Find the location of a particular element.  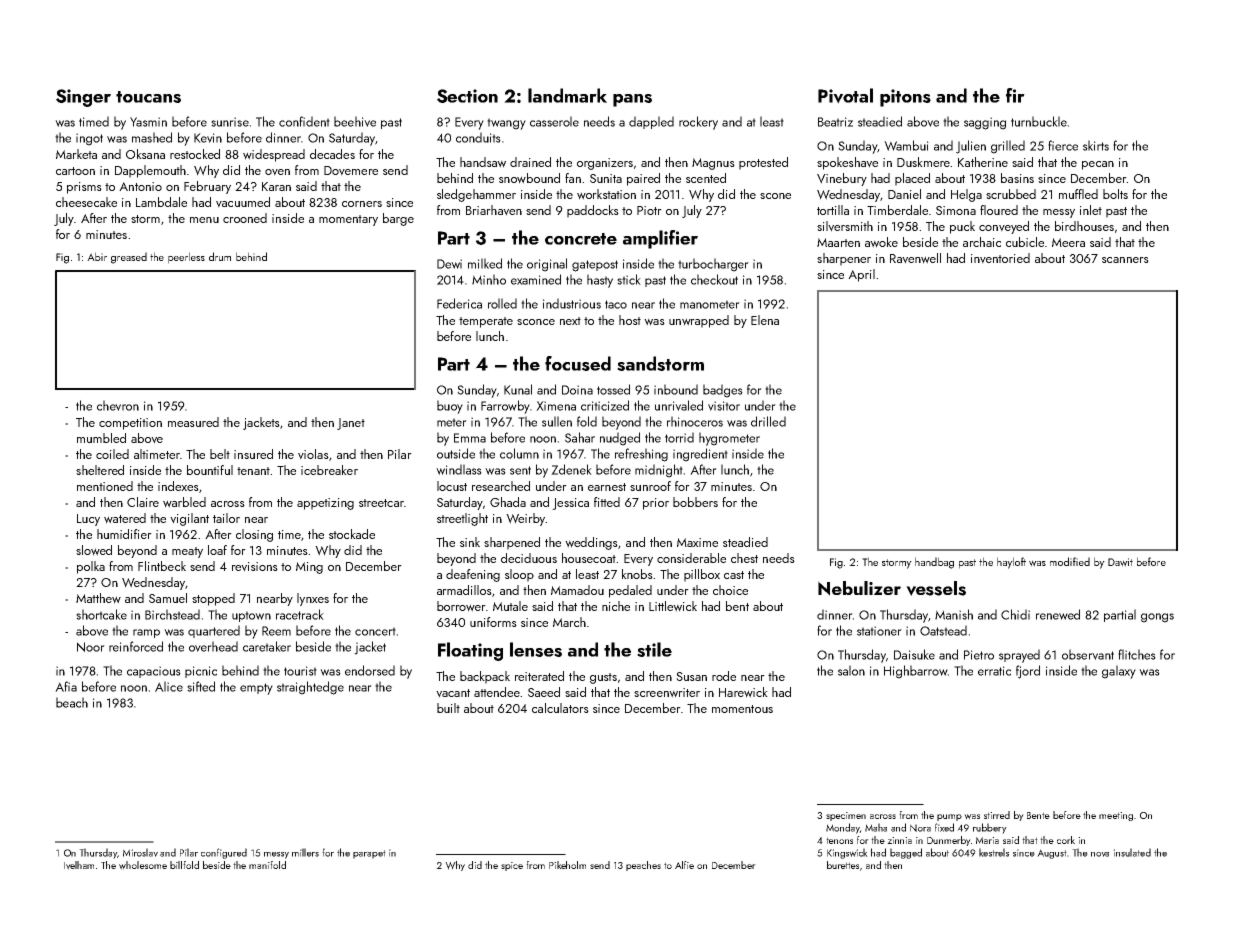

parapet is located at coordinates (369, 854).
